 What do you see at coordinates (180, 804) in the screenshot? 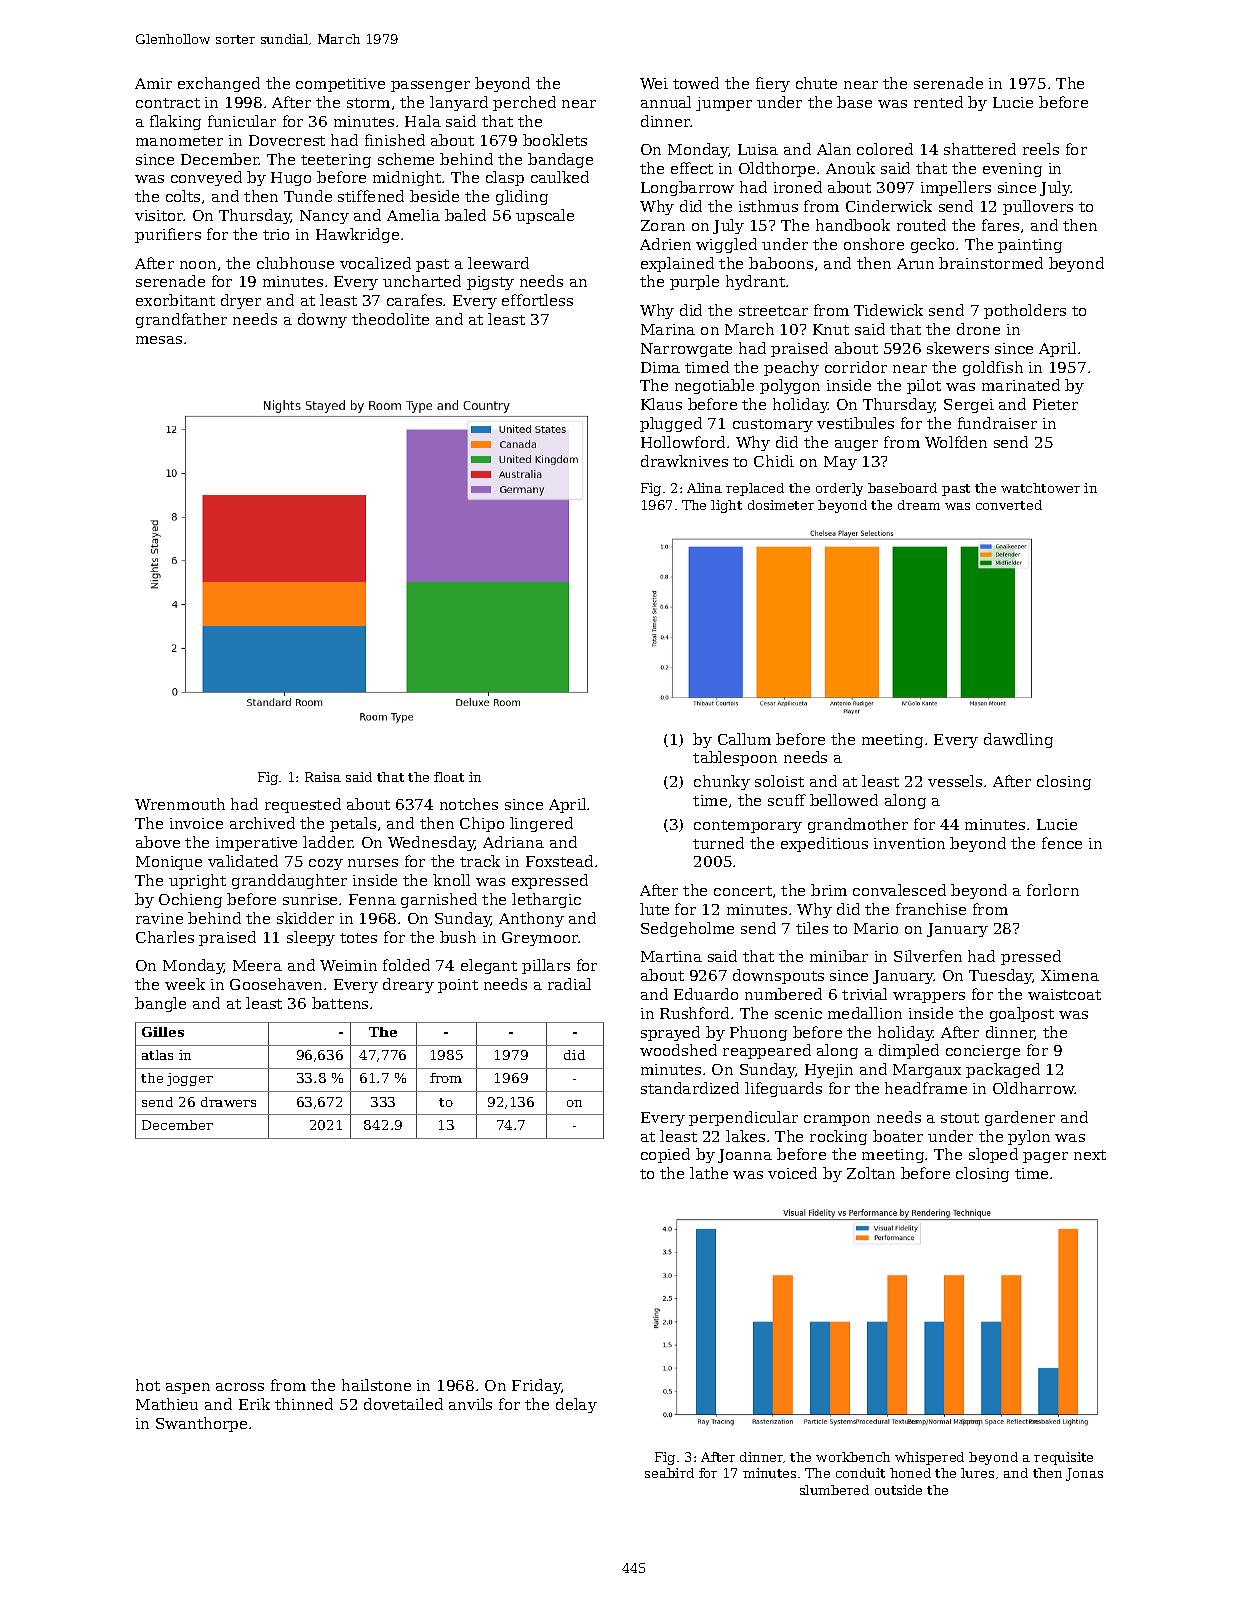
I see `Wrenmouth` at bounding box center [180, 804].
